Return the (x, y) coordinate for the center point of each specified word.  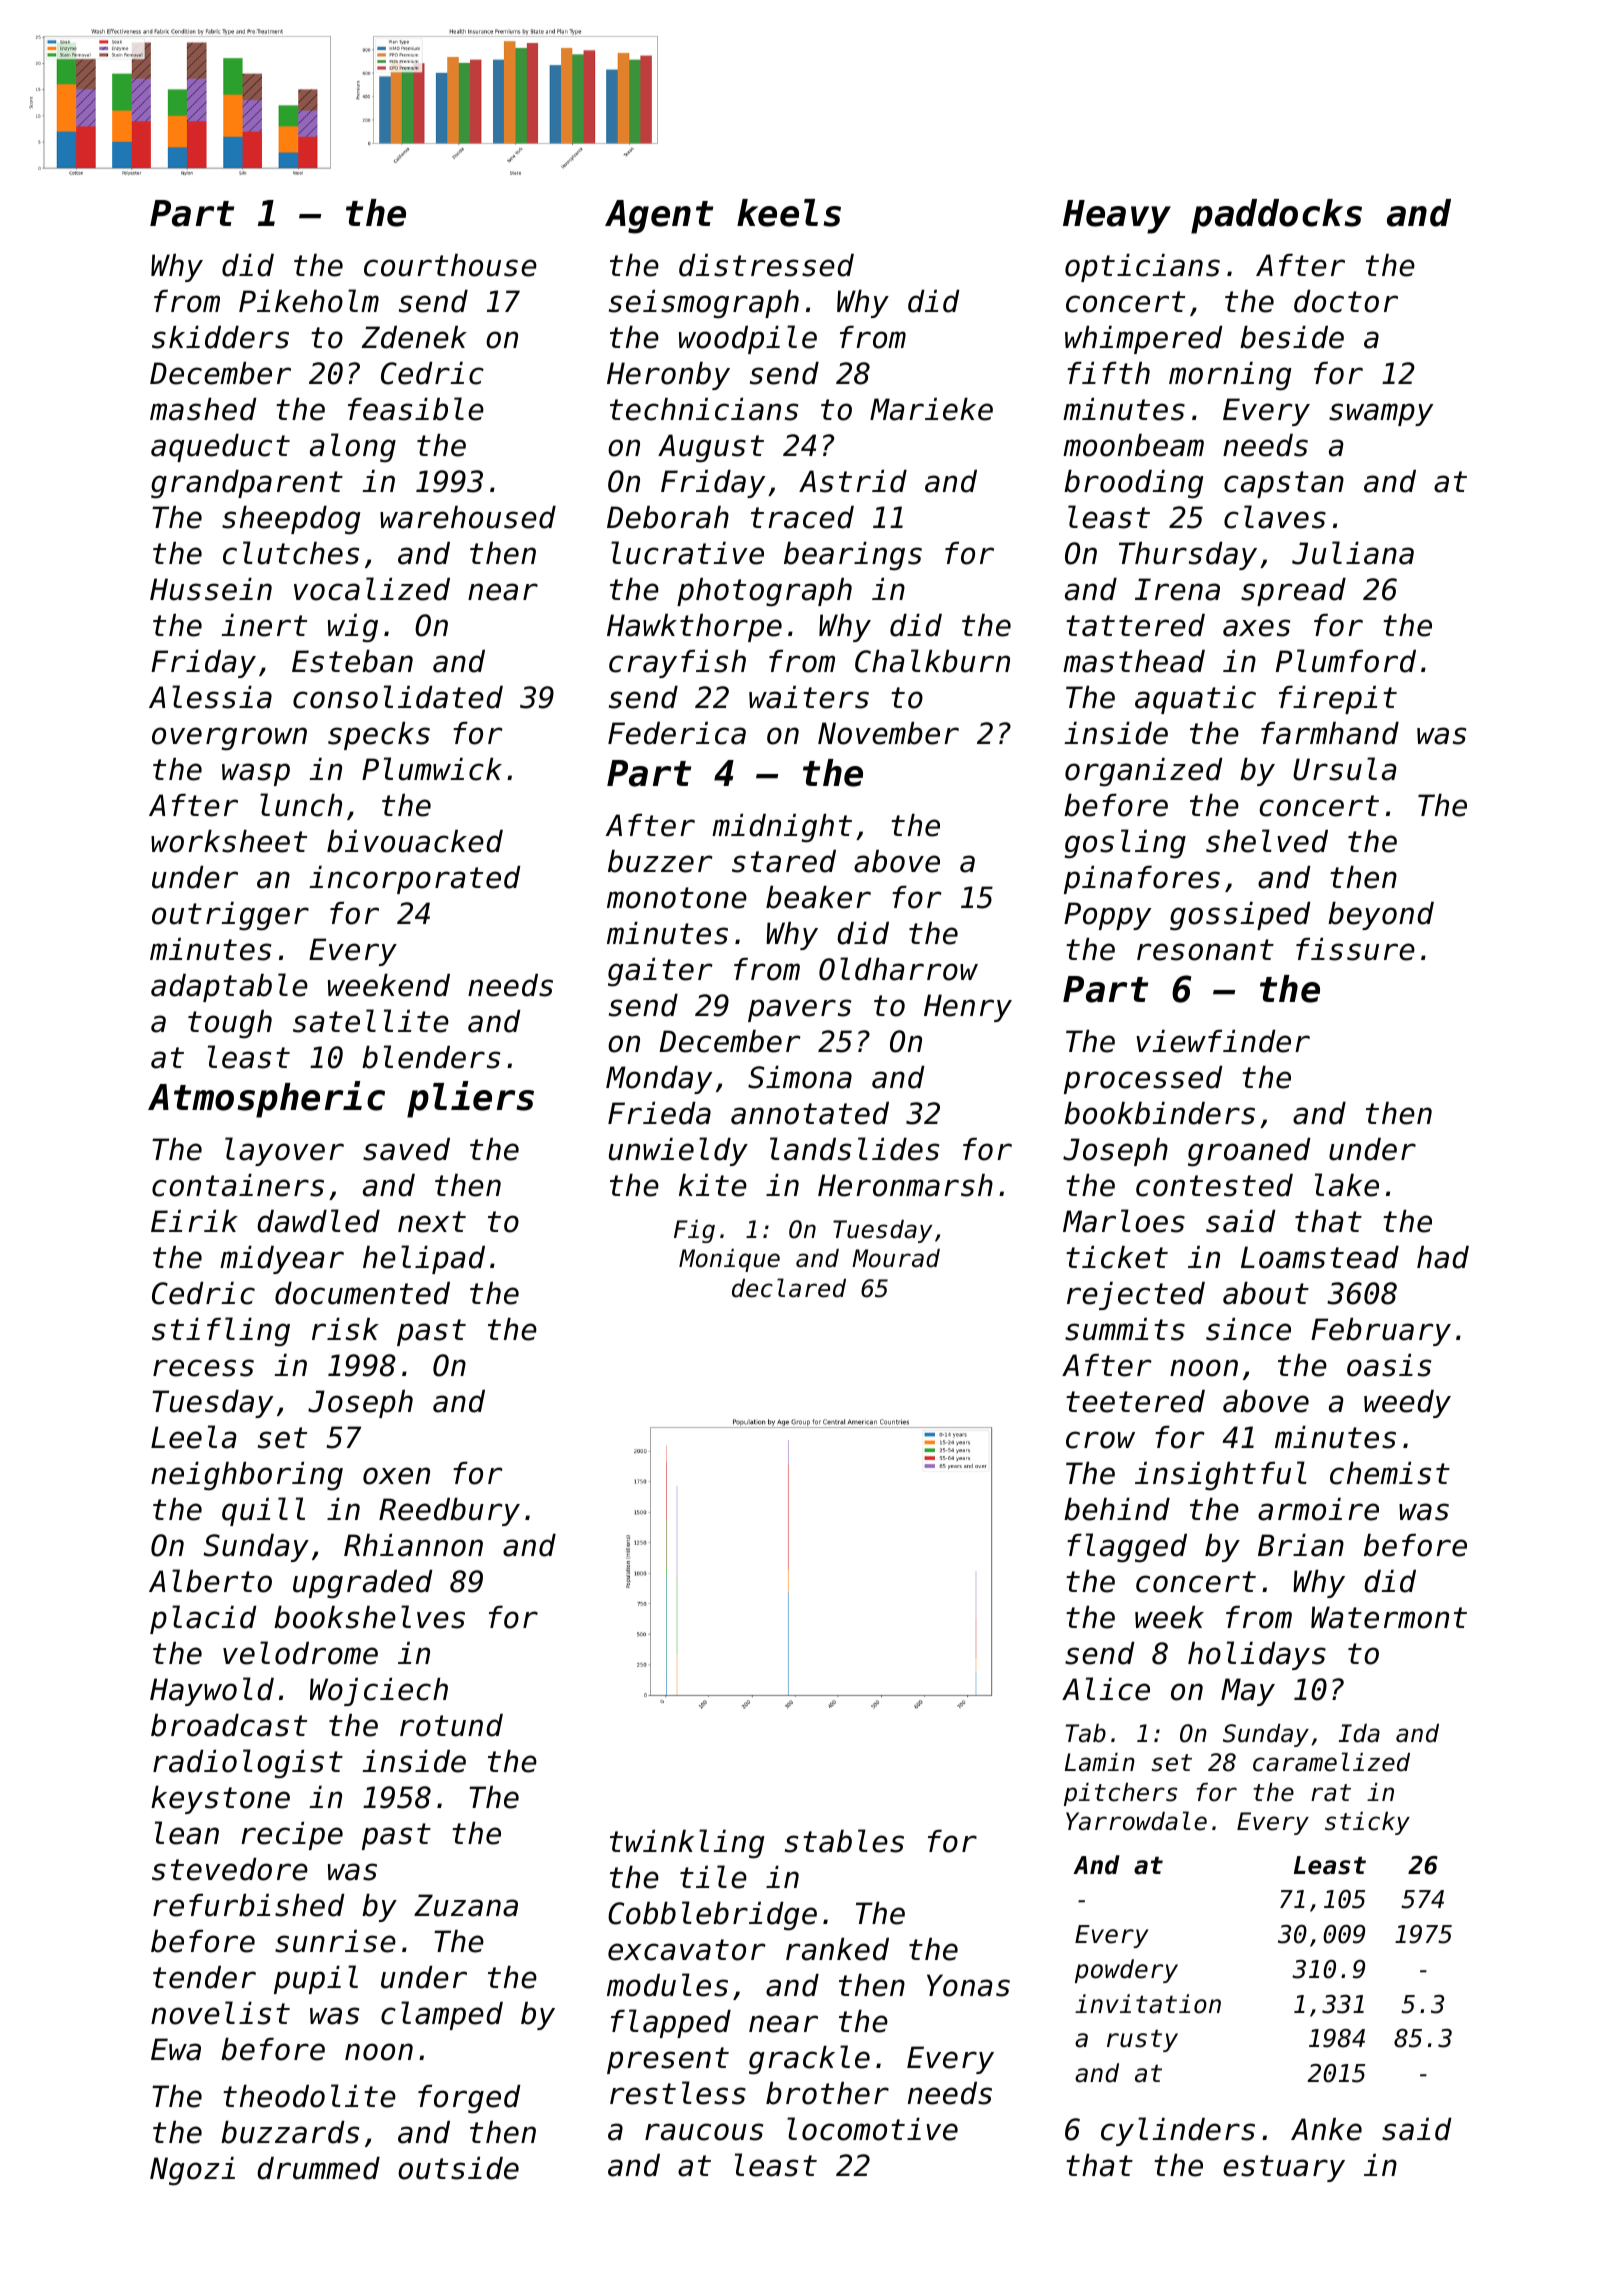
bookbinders (1159, 1113)
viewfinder (1223, 1041)
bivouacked (415, 841)
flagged (1127, 1548)
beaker (818, 897)
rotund (451, 1725)
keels (789, 213)
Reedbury (449, 1512)
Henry (968, 1008)
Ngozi (192, 2171)
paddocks (1276, 216)
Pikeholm (309, 301)
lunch (301, 805)
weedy (1407, 1404)
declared (789, 1288)
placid (203, 1619)
